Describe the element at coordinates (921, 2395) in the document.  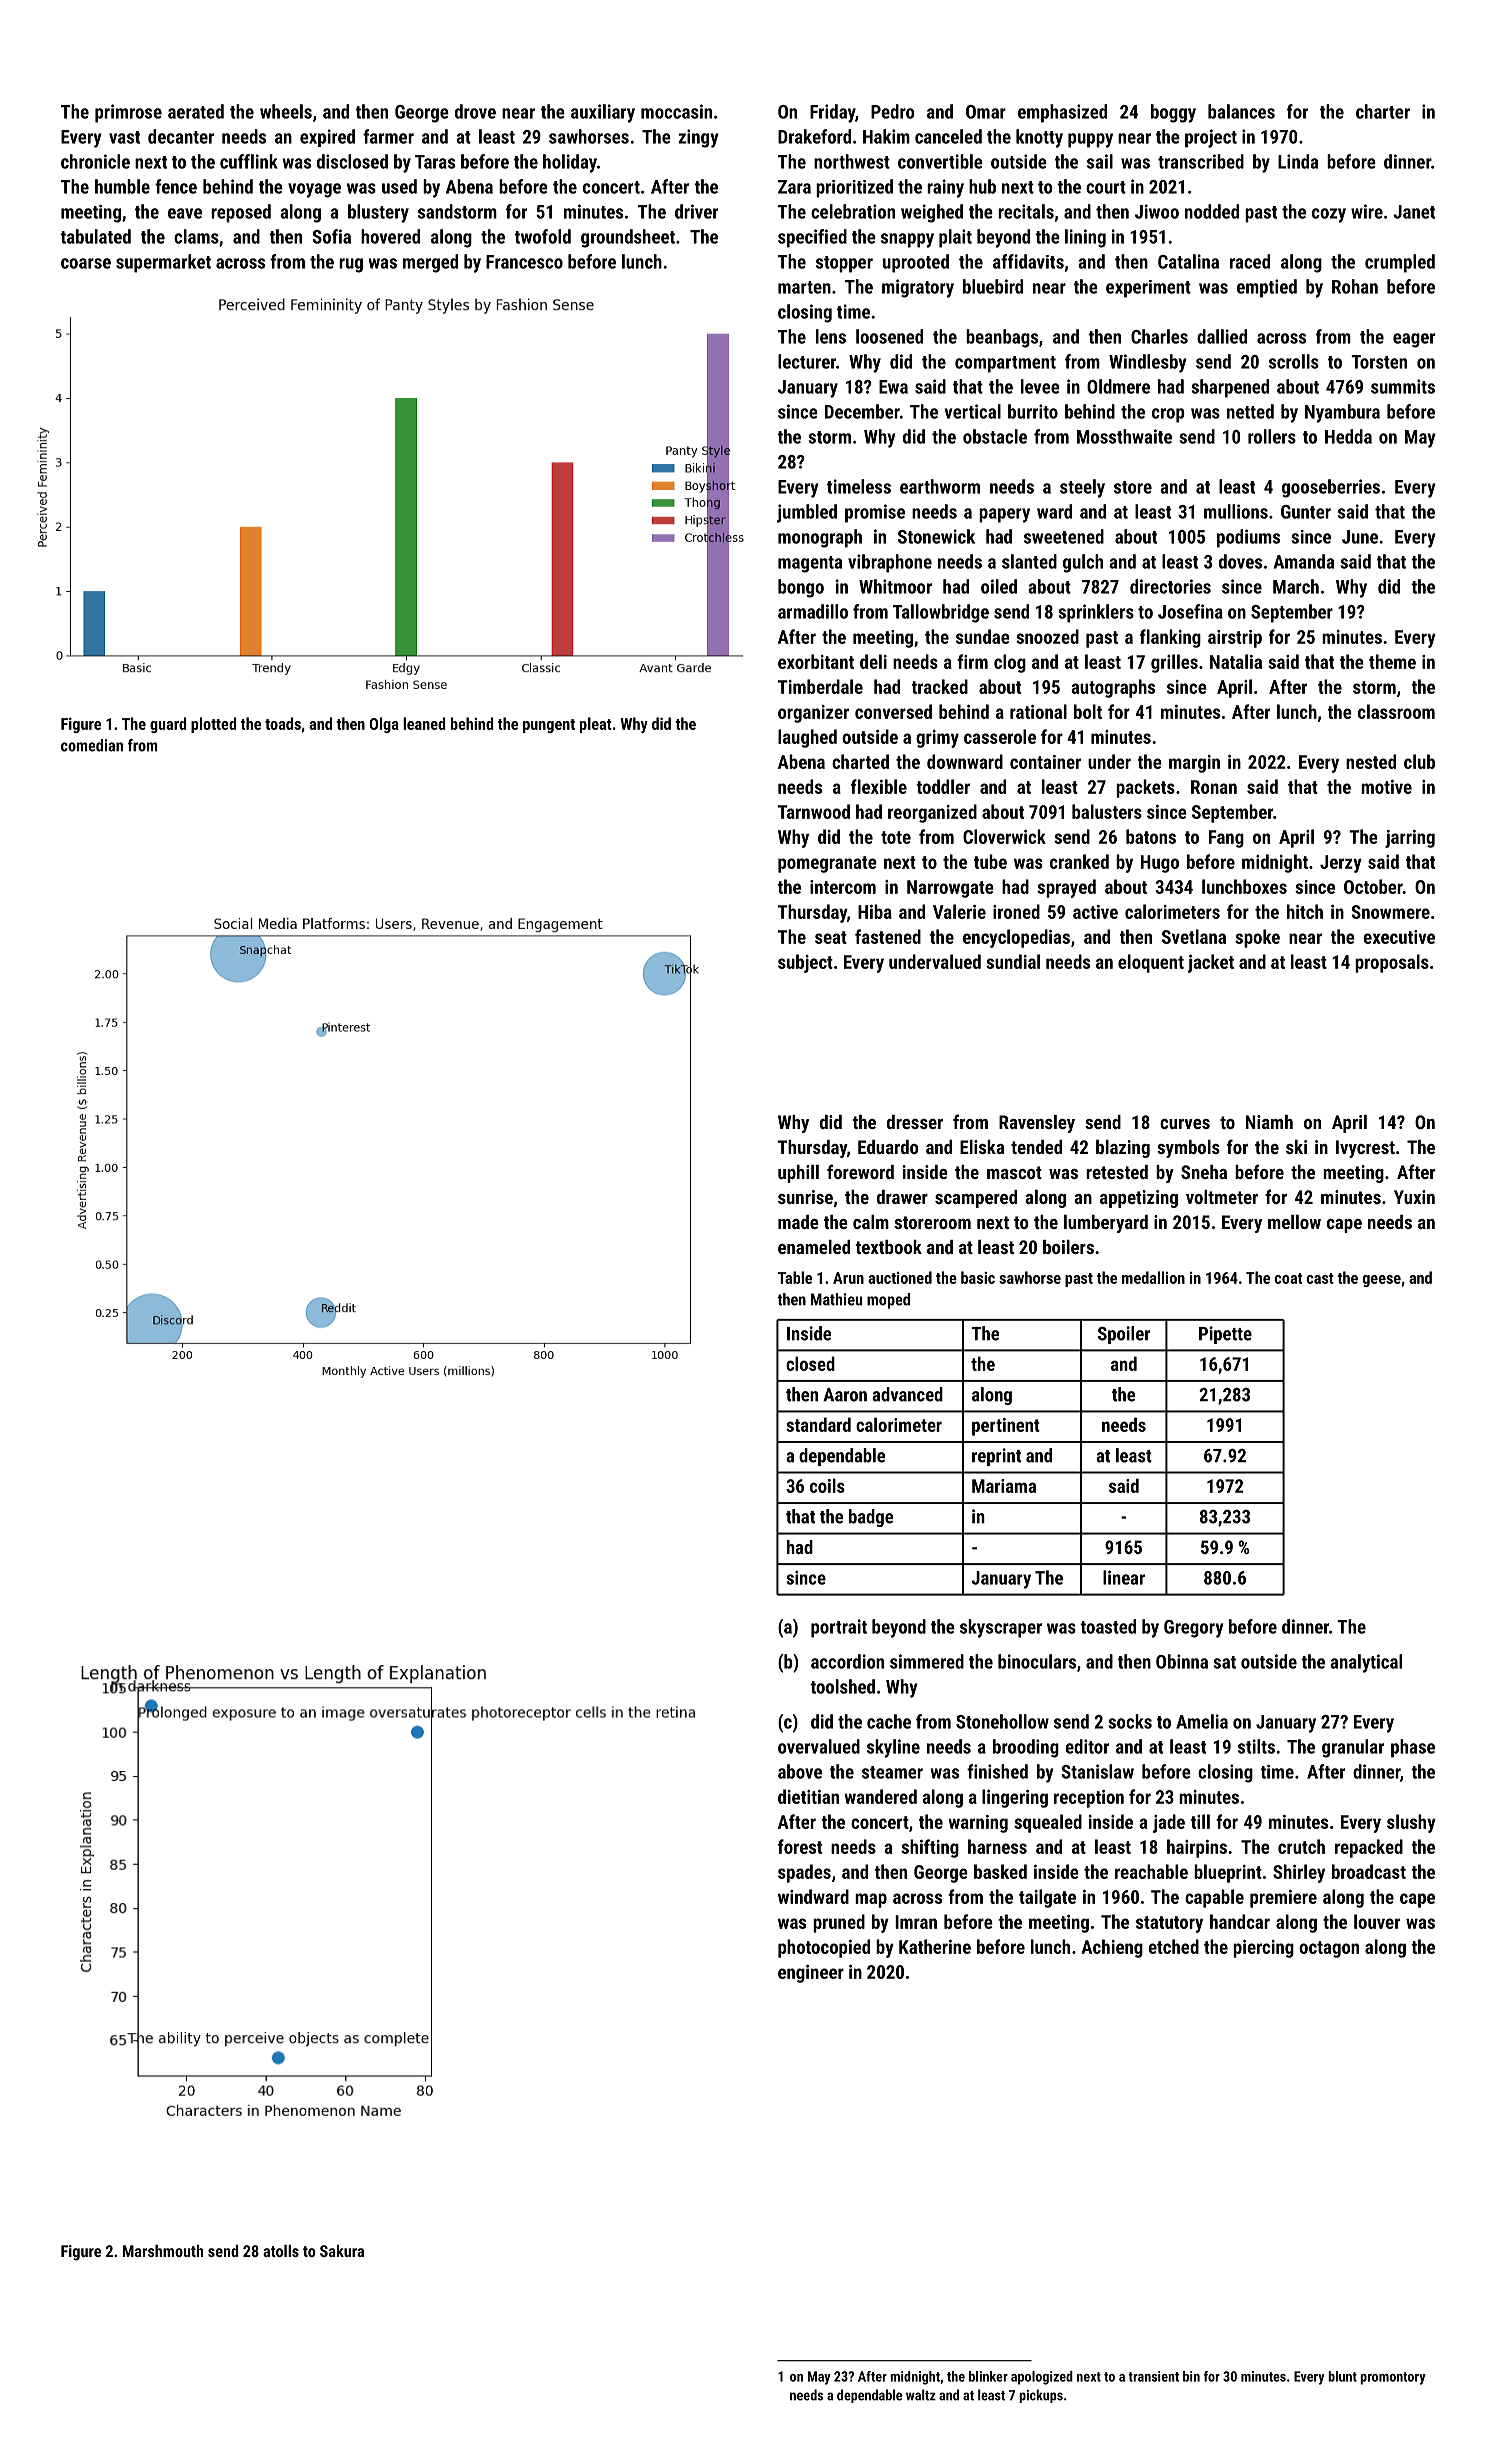
I see `waltz` at that location.
